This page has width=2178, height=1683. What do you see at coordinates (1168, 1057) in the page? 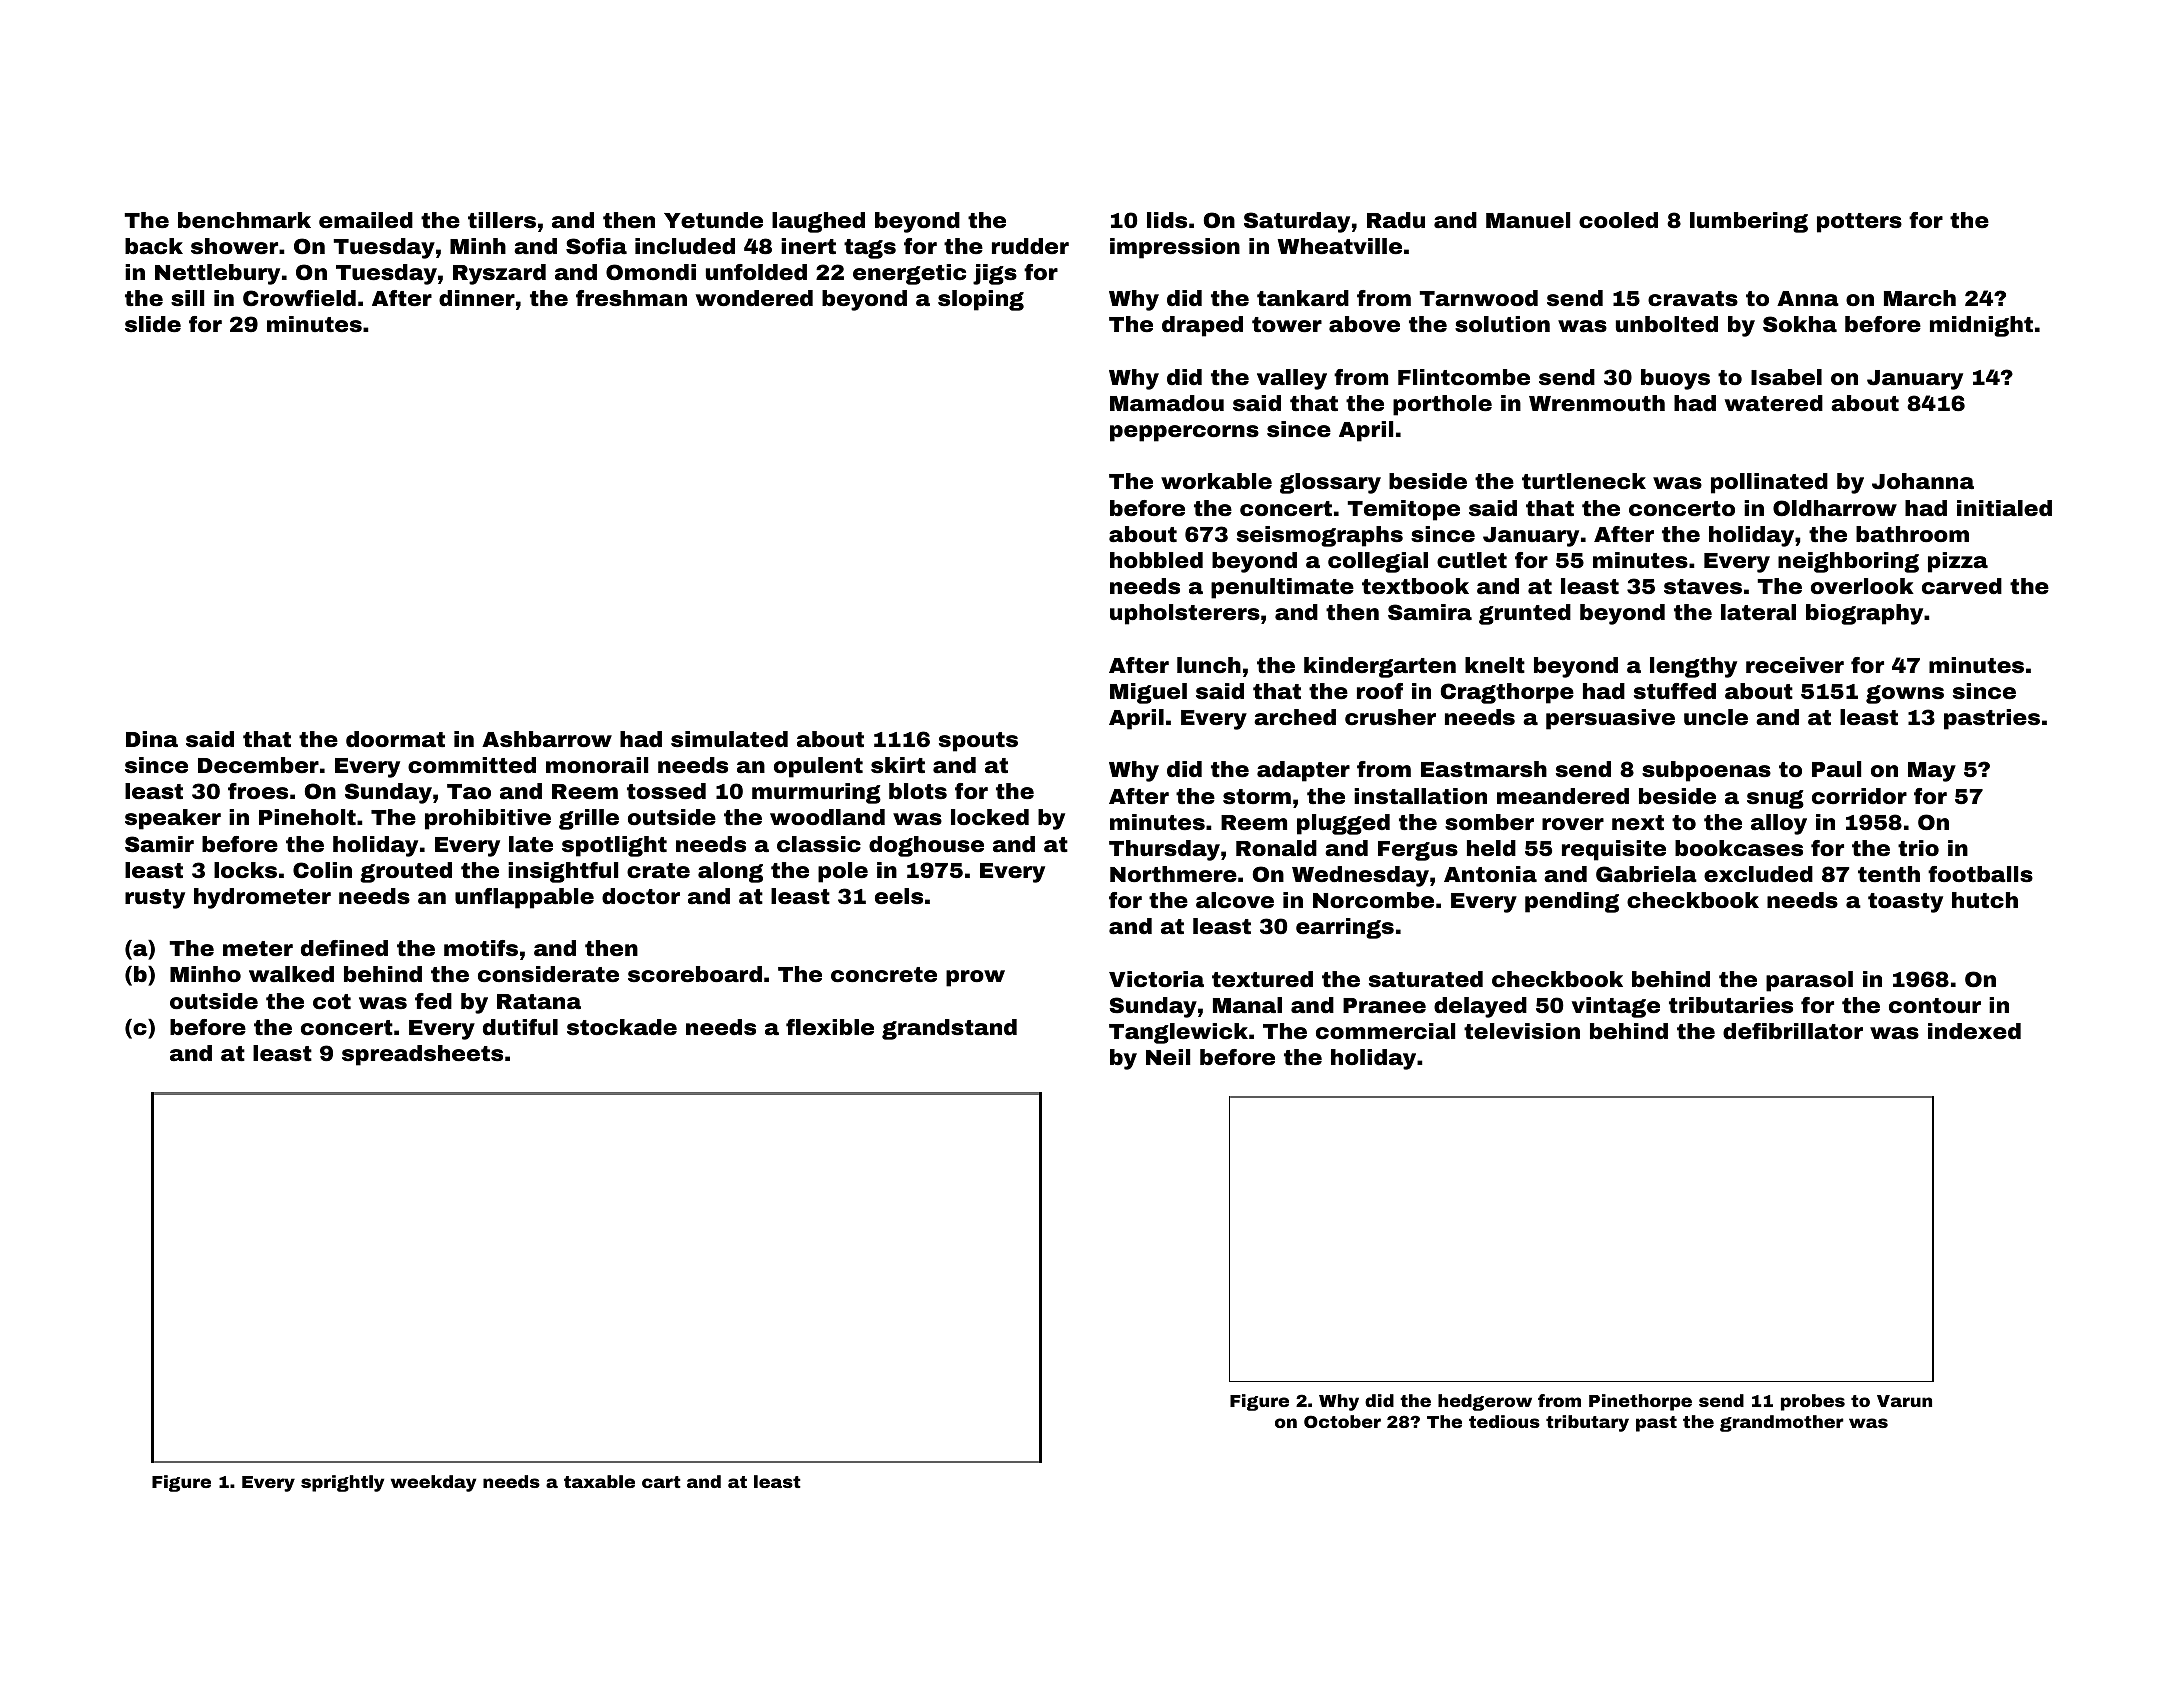
I see `Neil` at bounding box center [1168, 1057].
